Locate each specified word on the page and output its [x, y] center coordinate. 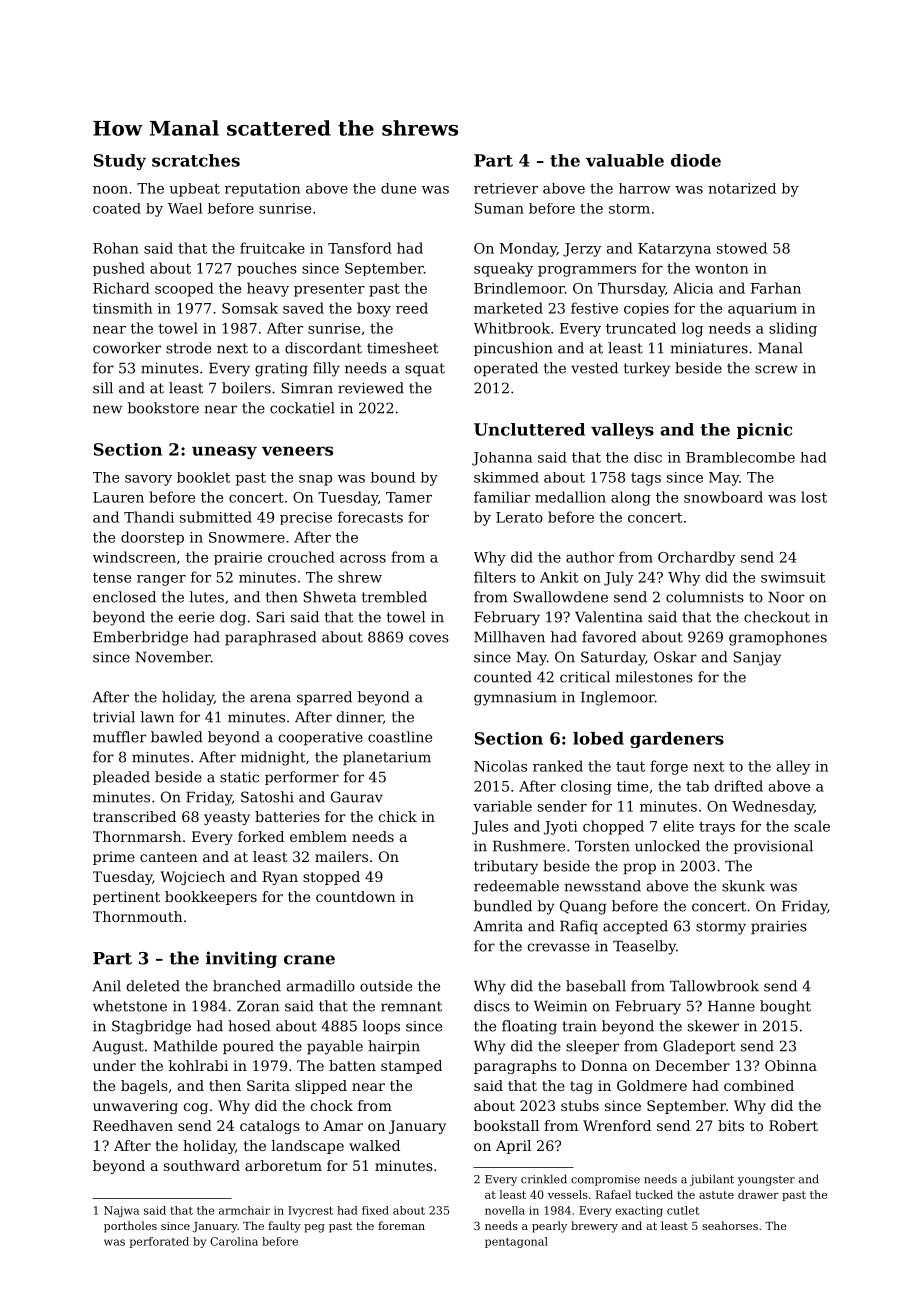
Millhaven [509, 637]
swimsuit [793, 577]
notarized [742, 188]
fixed [375, 1210]
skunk [743, 886]
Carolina [234, 1241]
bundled [503, 906]
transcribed [134, 816]
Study [120, 162]
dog [233, 618]
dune [398, 188]
